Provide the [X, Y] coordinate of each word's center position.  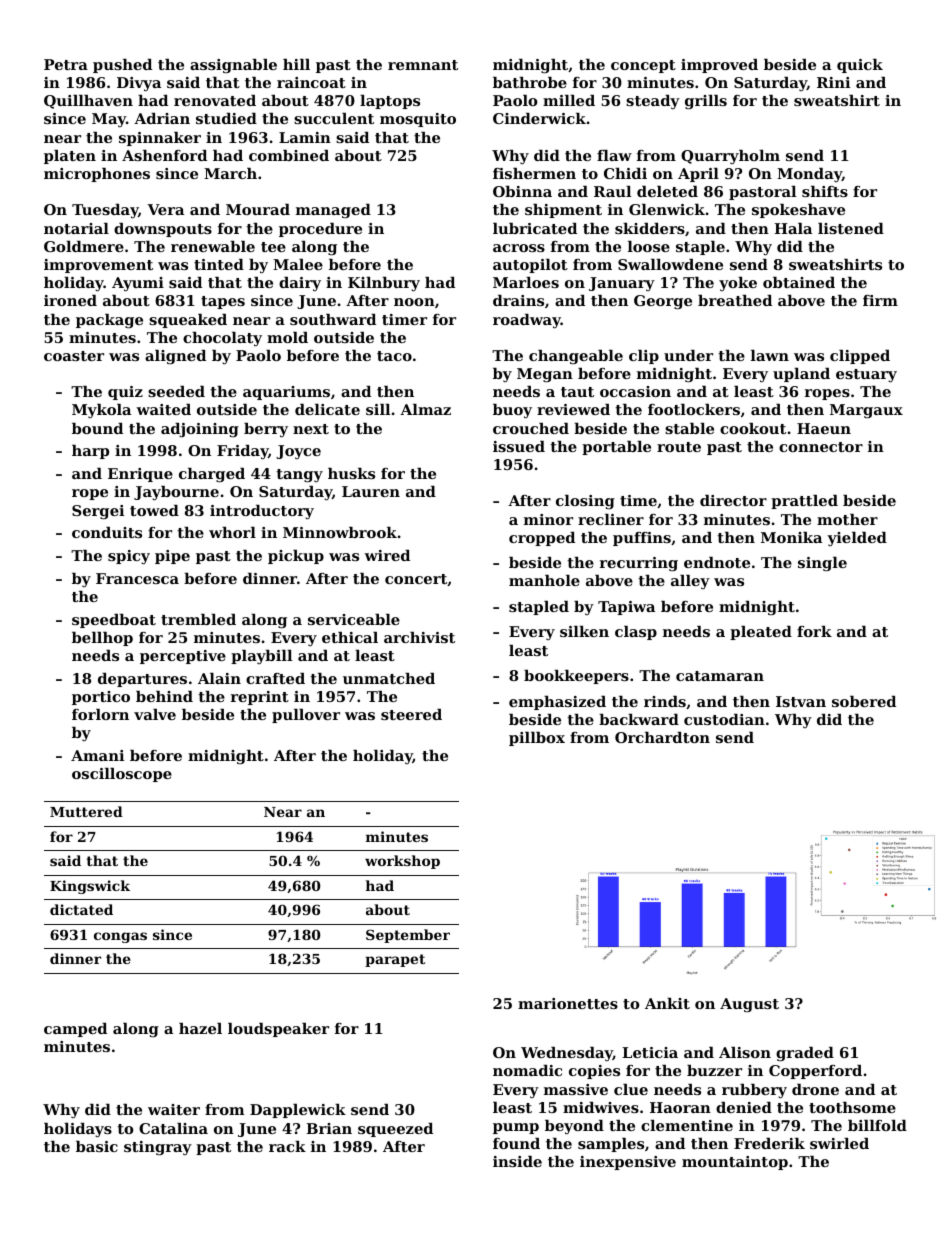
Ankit [667, 1003]
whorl [232, 532]
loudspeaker [278, 1030]
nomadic [527, 1070]
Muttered [86, 811]
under [688, 355]
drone [815, 1089]
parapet [395, 960]
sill [378, 409]
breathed [735, 300]
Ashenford [164, 155]
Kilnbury [384, 284]
